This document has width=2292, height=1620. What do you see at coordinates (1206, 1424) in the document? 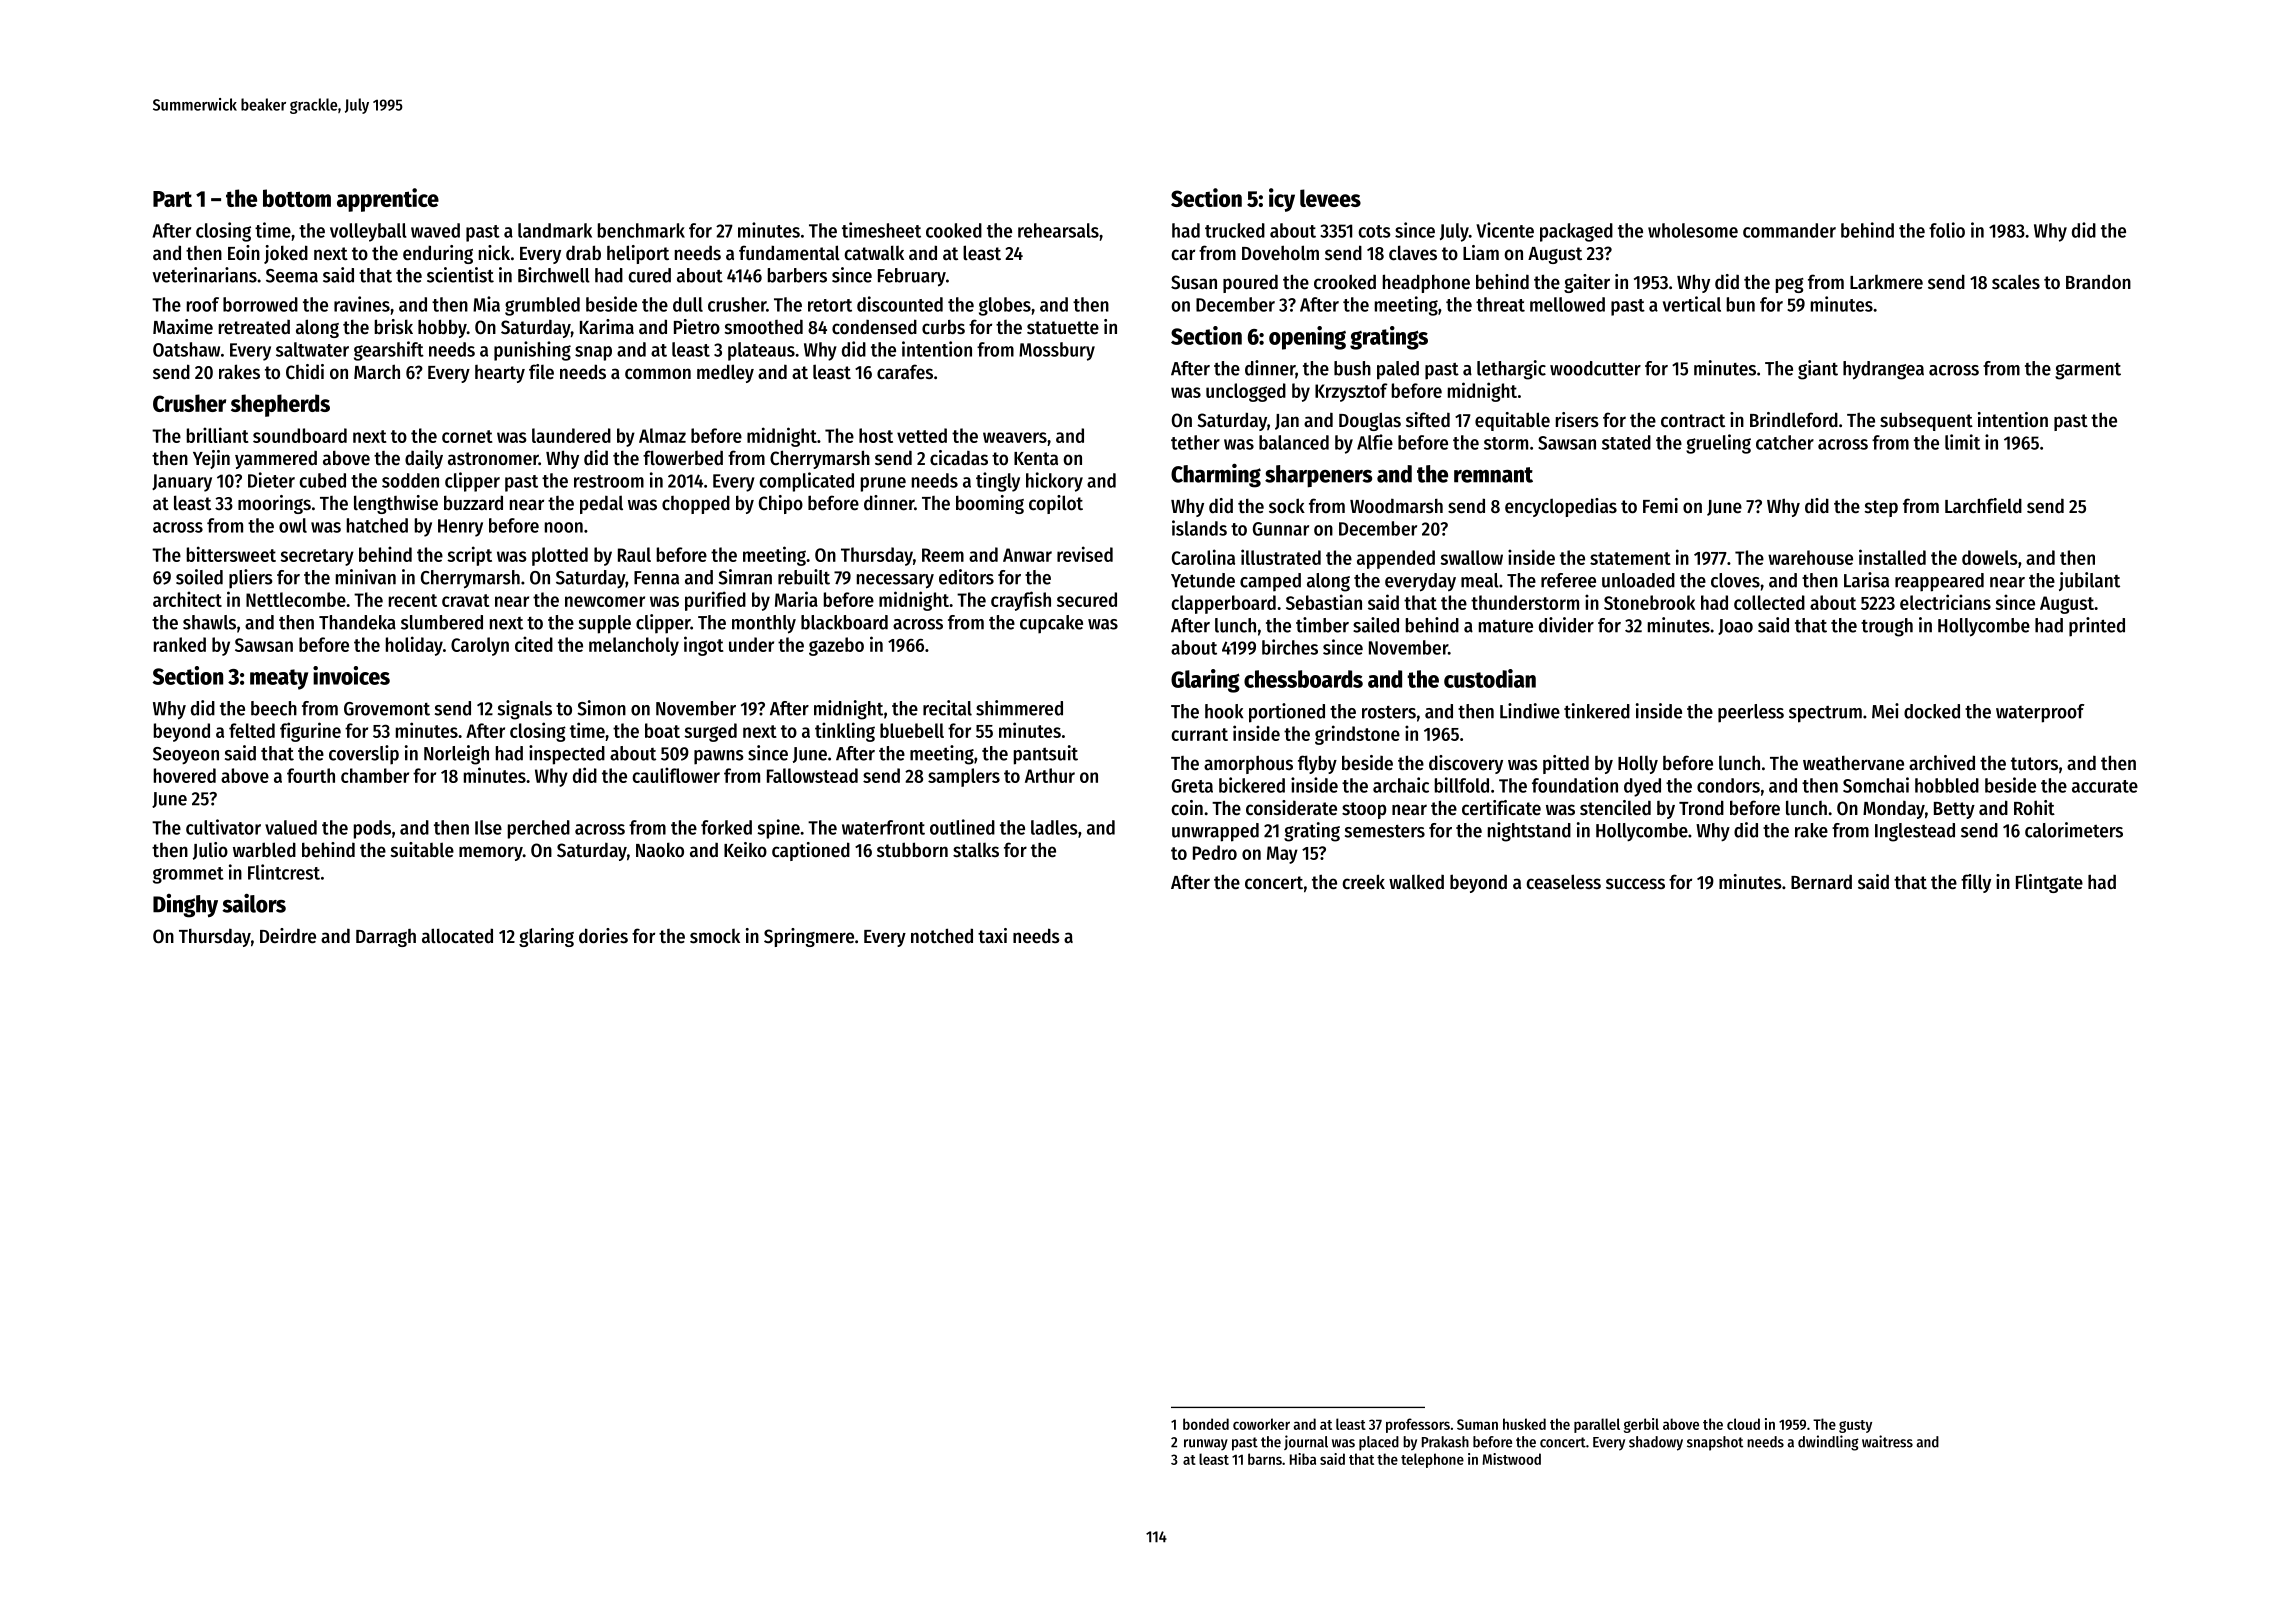
I see `bonded` at bounding box center [1206, 1424].
